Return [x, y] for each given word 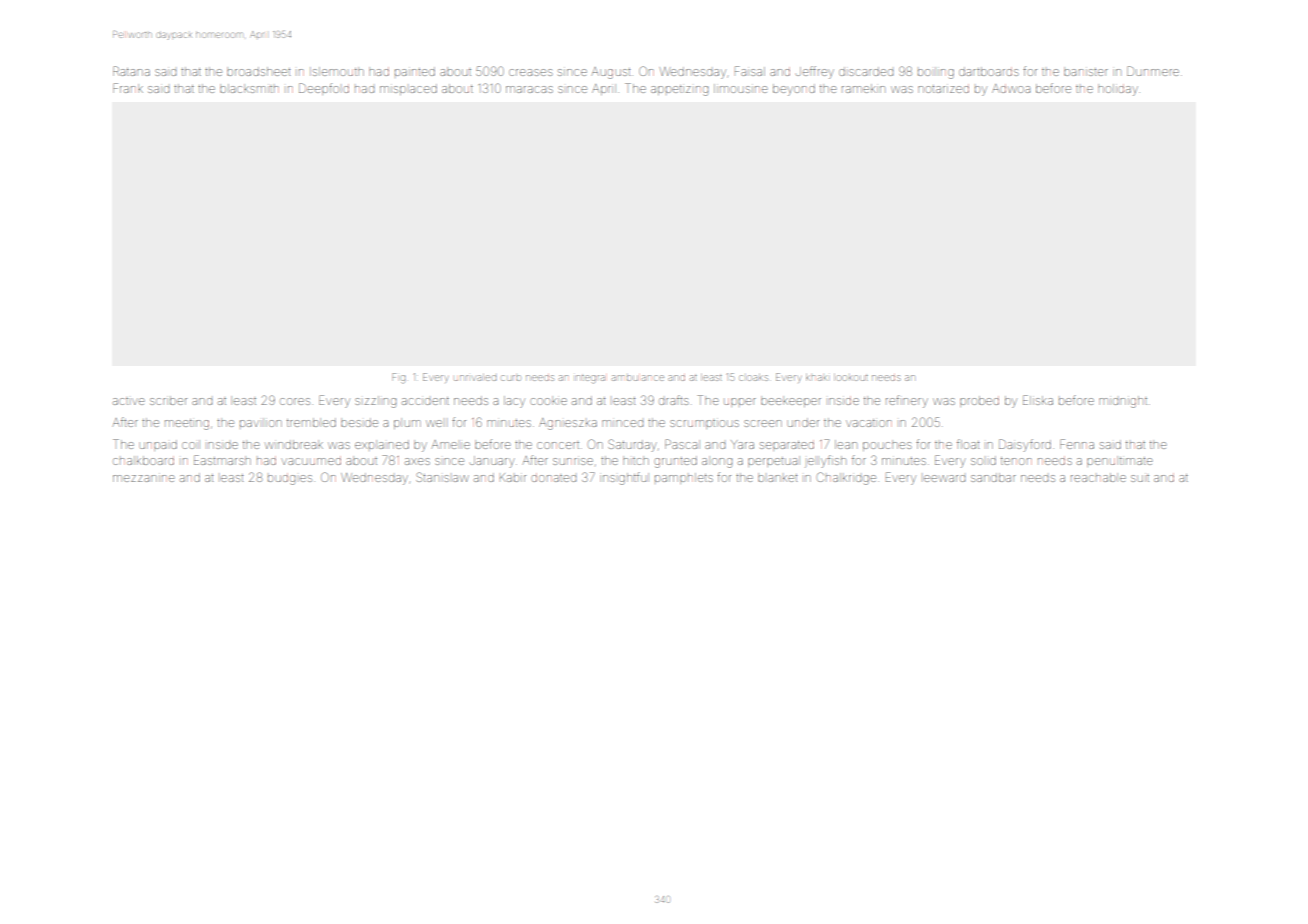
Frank [128, 88]
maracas [529, 89]
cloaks [753, 377]
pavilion [261, 422]
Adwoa [1011, 88]
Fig [398, 378]
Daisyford [1025, 445]
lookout [851, 377]
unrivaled [475, 377]
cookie [548, 400]
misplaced [408, 89]
